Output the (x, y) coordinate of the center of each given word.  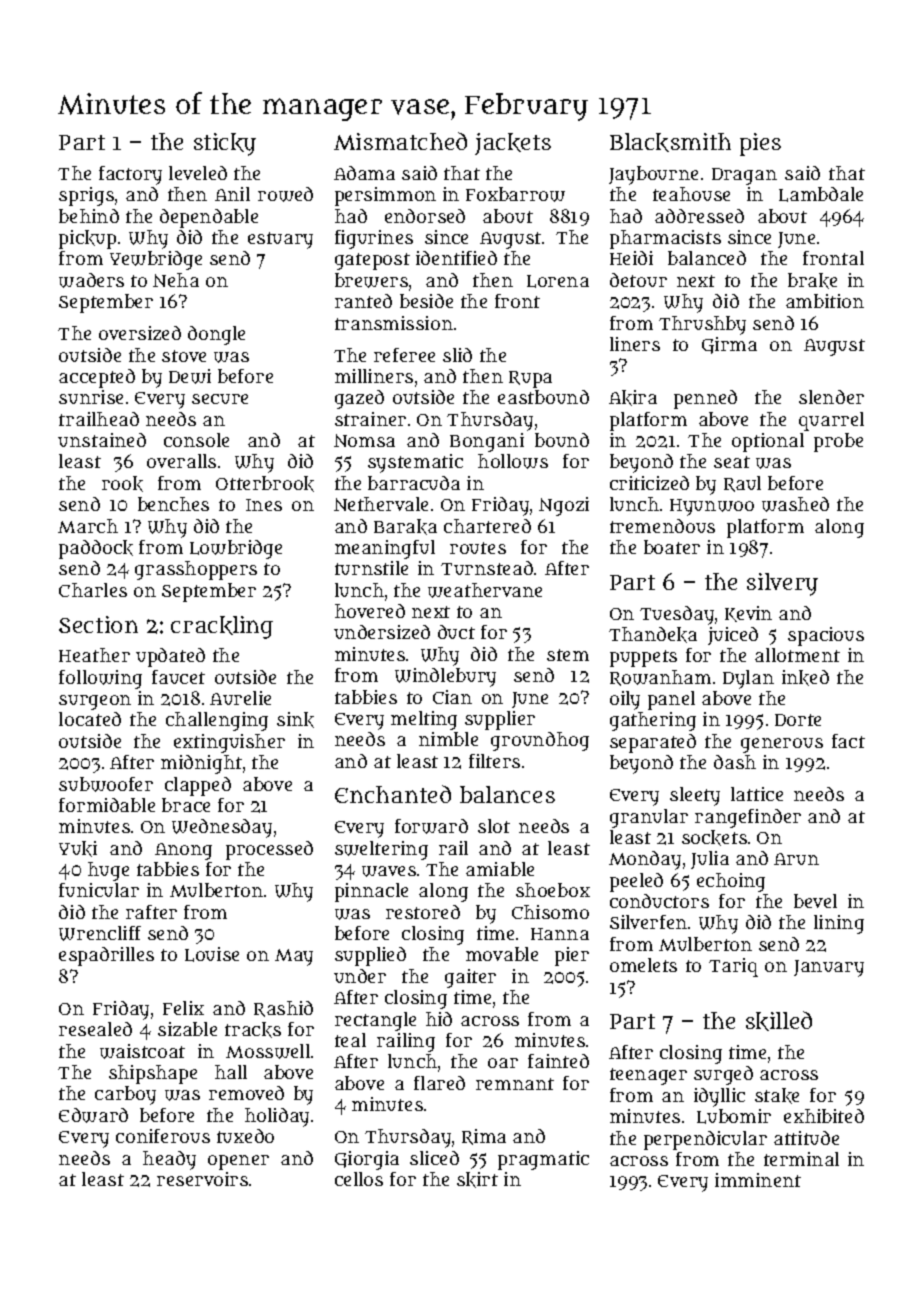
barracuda (414, 483)
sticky (225, 144)
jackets (513, 144)
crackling (222, 627)
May (294, 957)
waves (389, 871)
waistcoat (142, 1051)
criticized (649, 483)
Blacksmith (670, 142)
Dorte (798, 720)
